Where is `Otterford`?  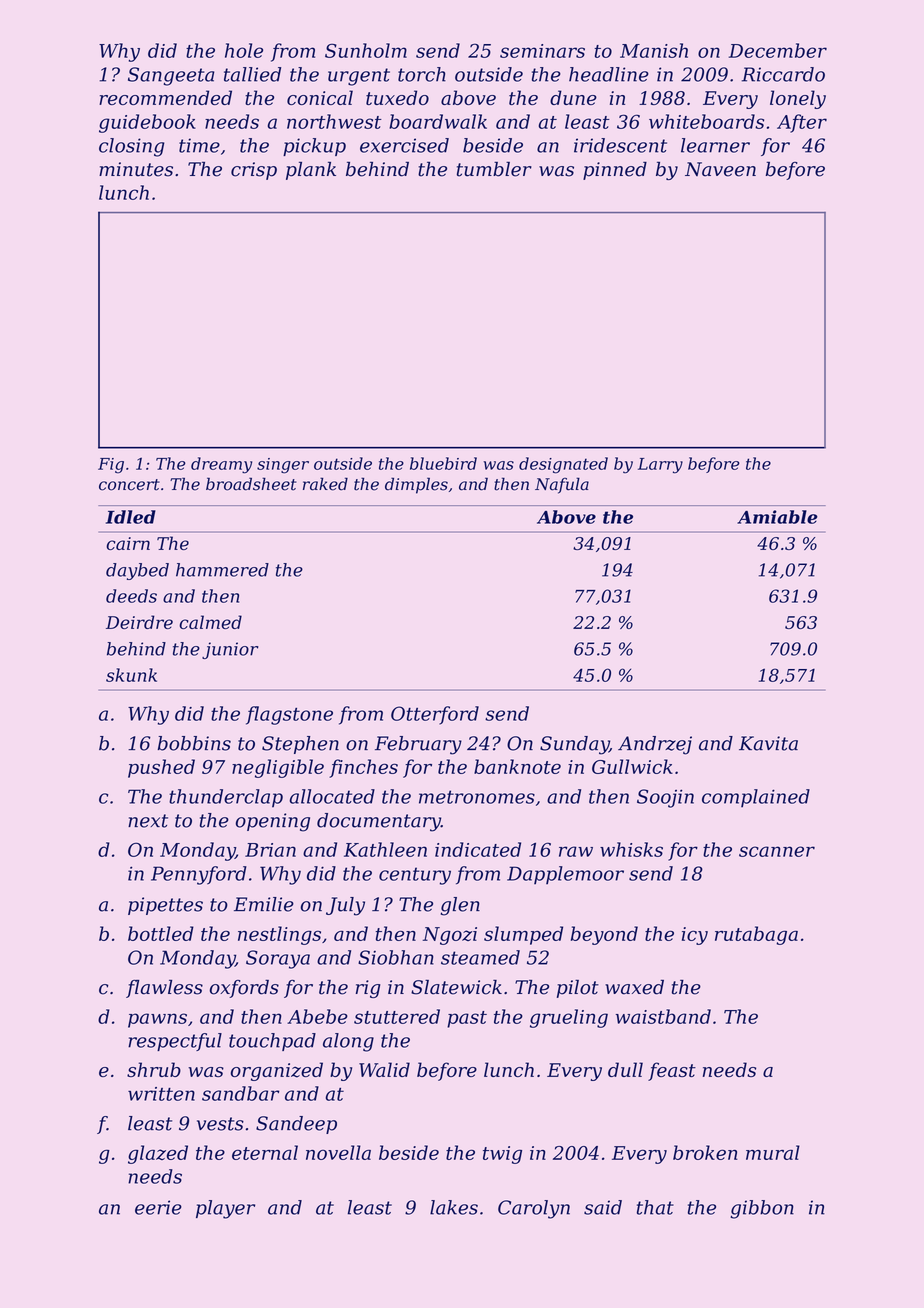
Otterford is located at coordinates (435, 715).
